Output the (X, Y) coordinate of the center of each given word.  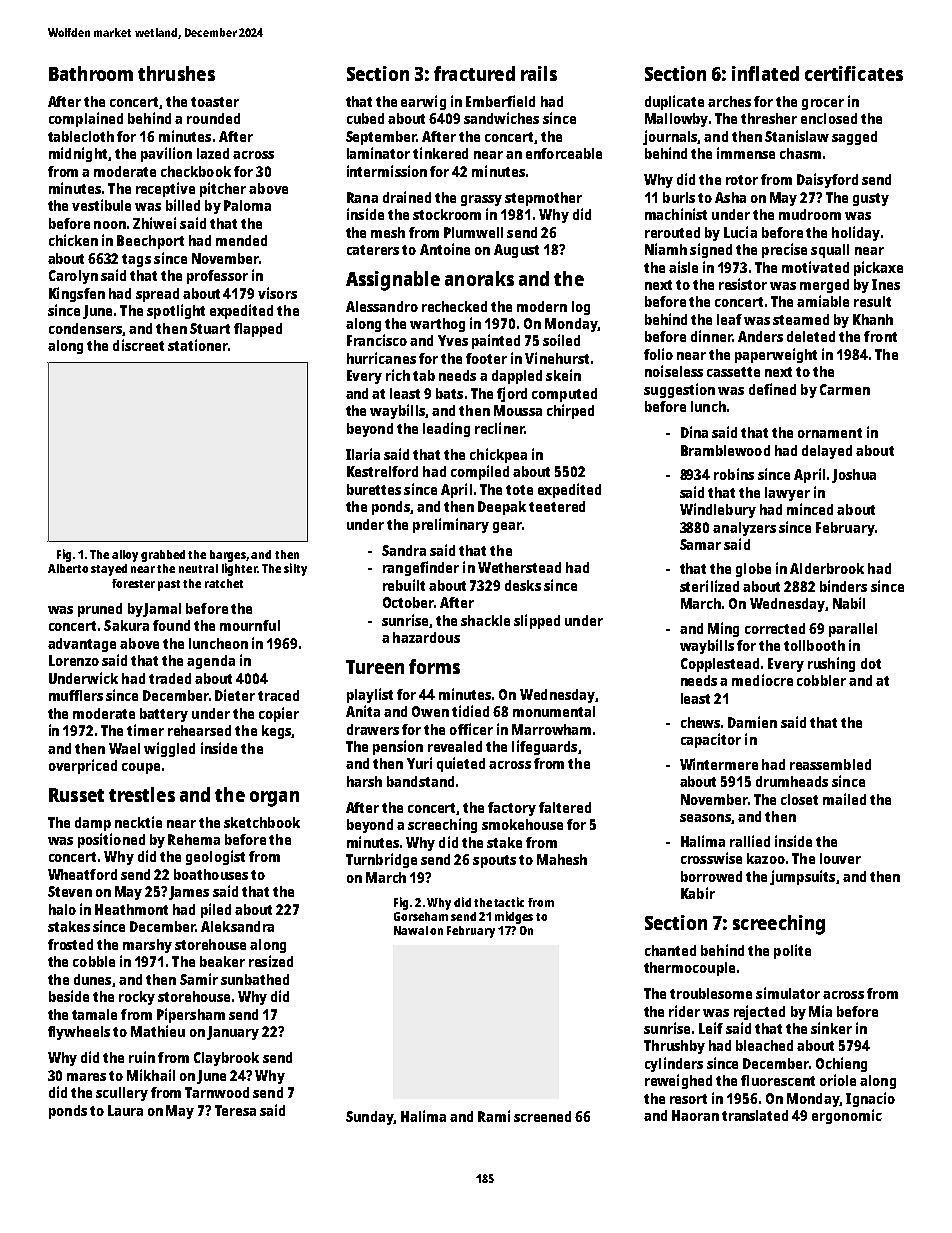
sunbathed (255, 979)
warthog (437, 325)
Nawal (411, 930)
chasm (800, 153)
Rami (494, 1116)
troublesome (711, 993)
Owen (430, 711)
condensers (85, 328)
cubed (365, 118)
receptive (165, 189)
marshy (147, 946)
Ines (886, 284)
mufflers (76, 695)
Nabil (849, 603)
